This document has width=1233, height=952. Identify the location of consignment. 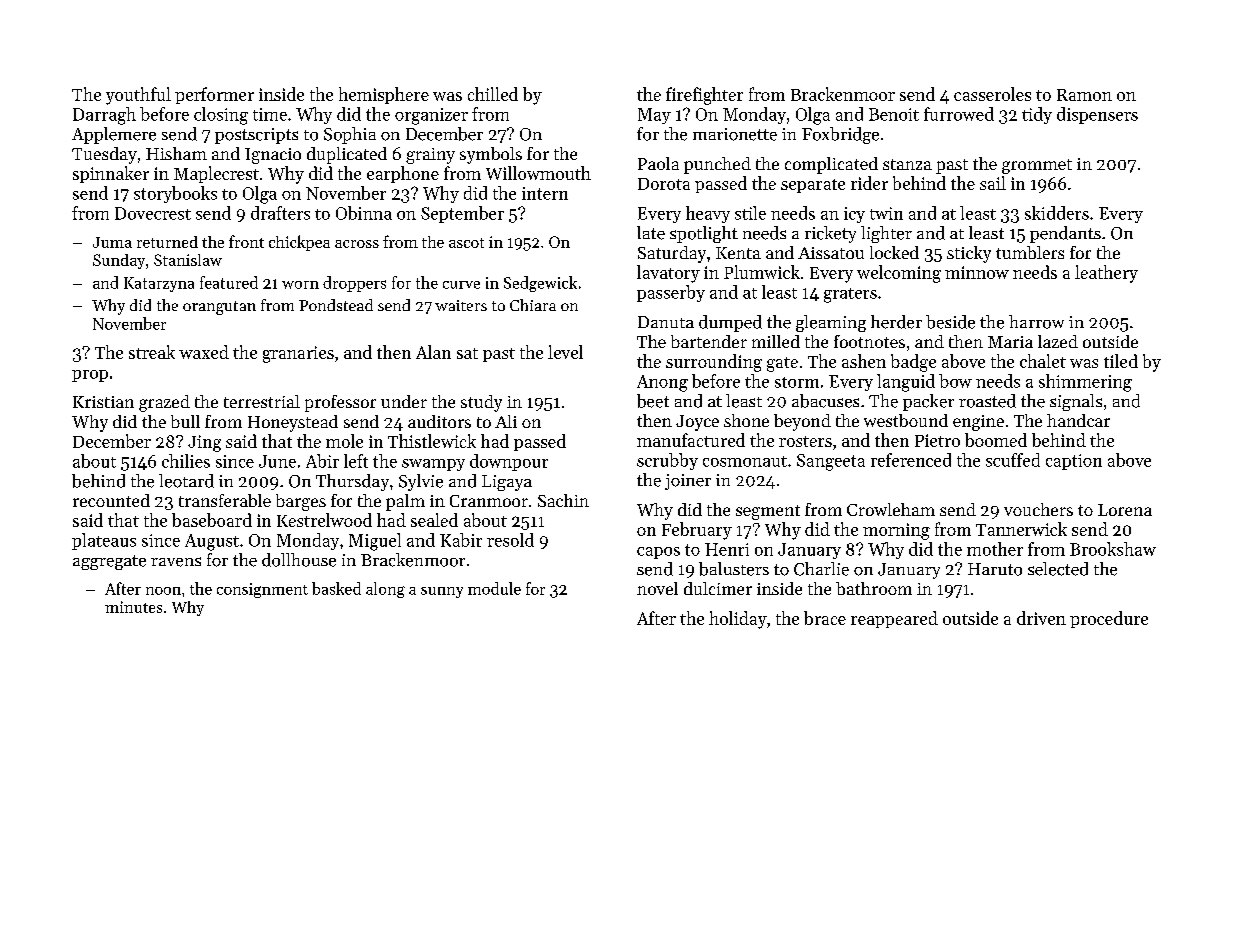
(262, 590).
